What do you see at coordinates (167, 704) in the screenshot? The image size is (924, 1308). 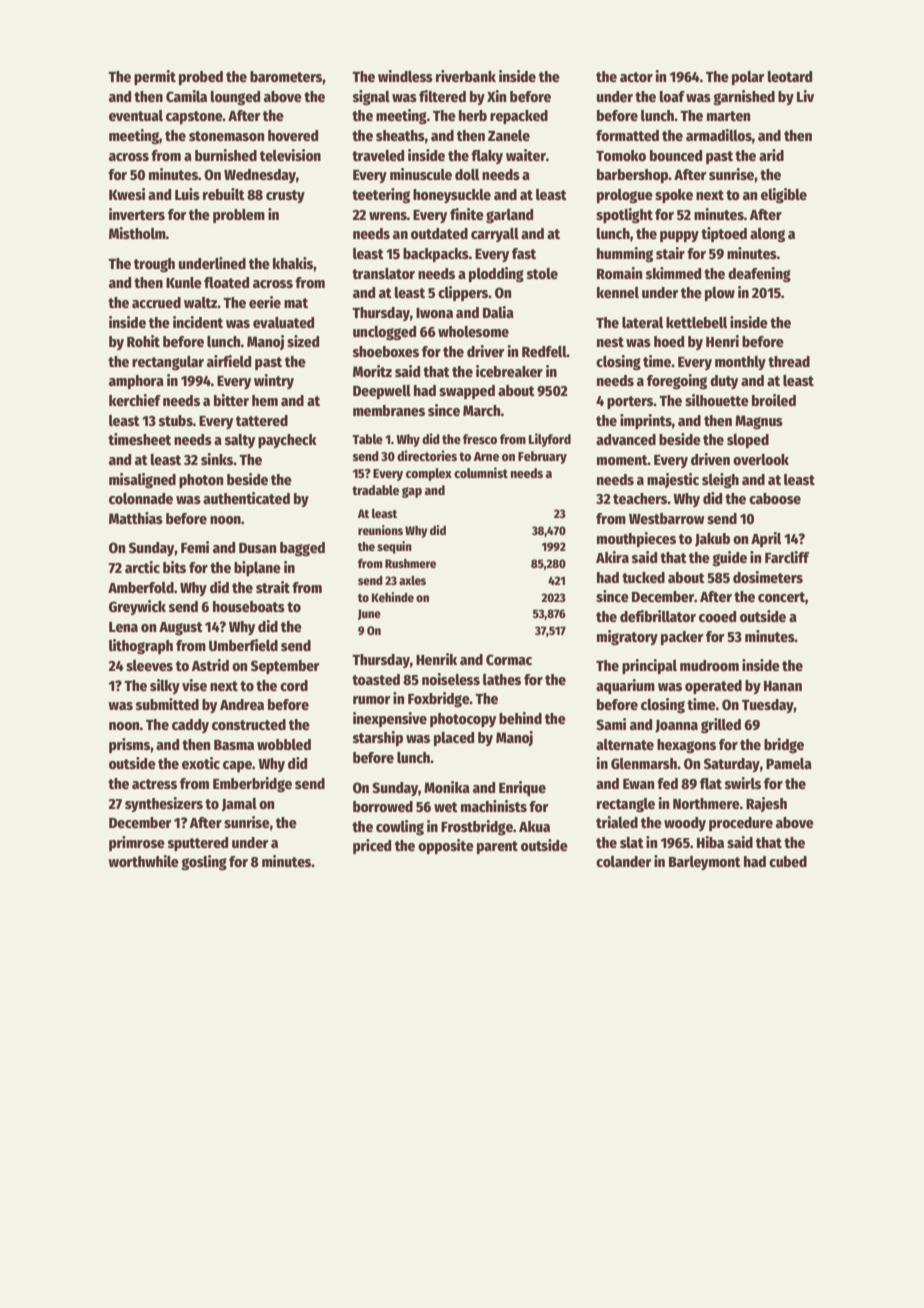 I see `submitted` at bounding box center [167, 704].
